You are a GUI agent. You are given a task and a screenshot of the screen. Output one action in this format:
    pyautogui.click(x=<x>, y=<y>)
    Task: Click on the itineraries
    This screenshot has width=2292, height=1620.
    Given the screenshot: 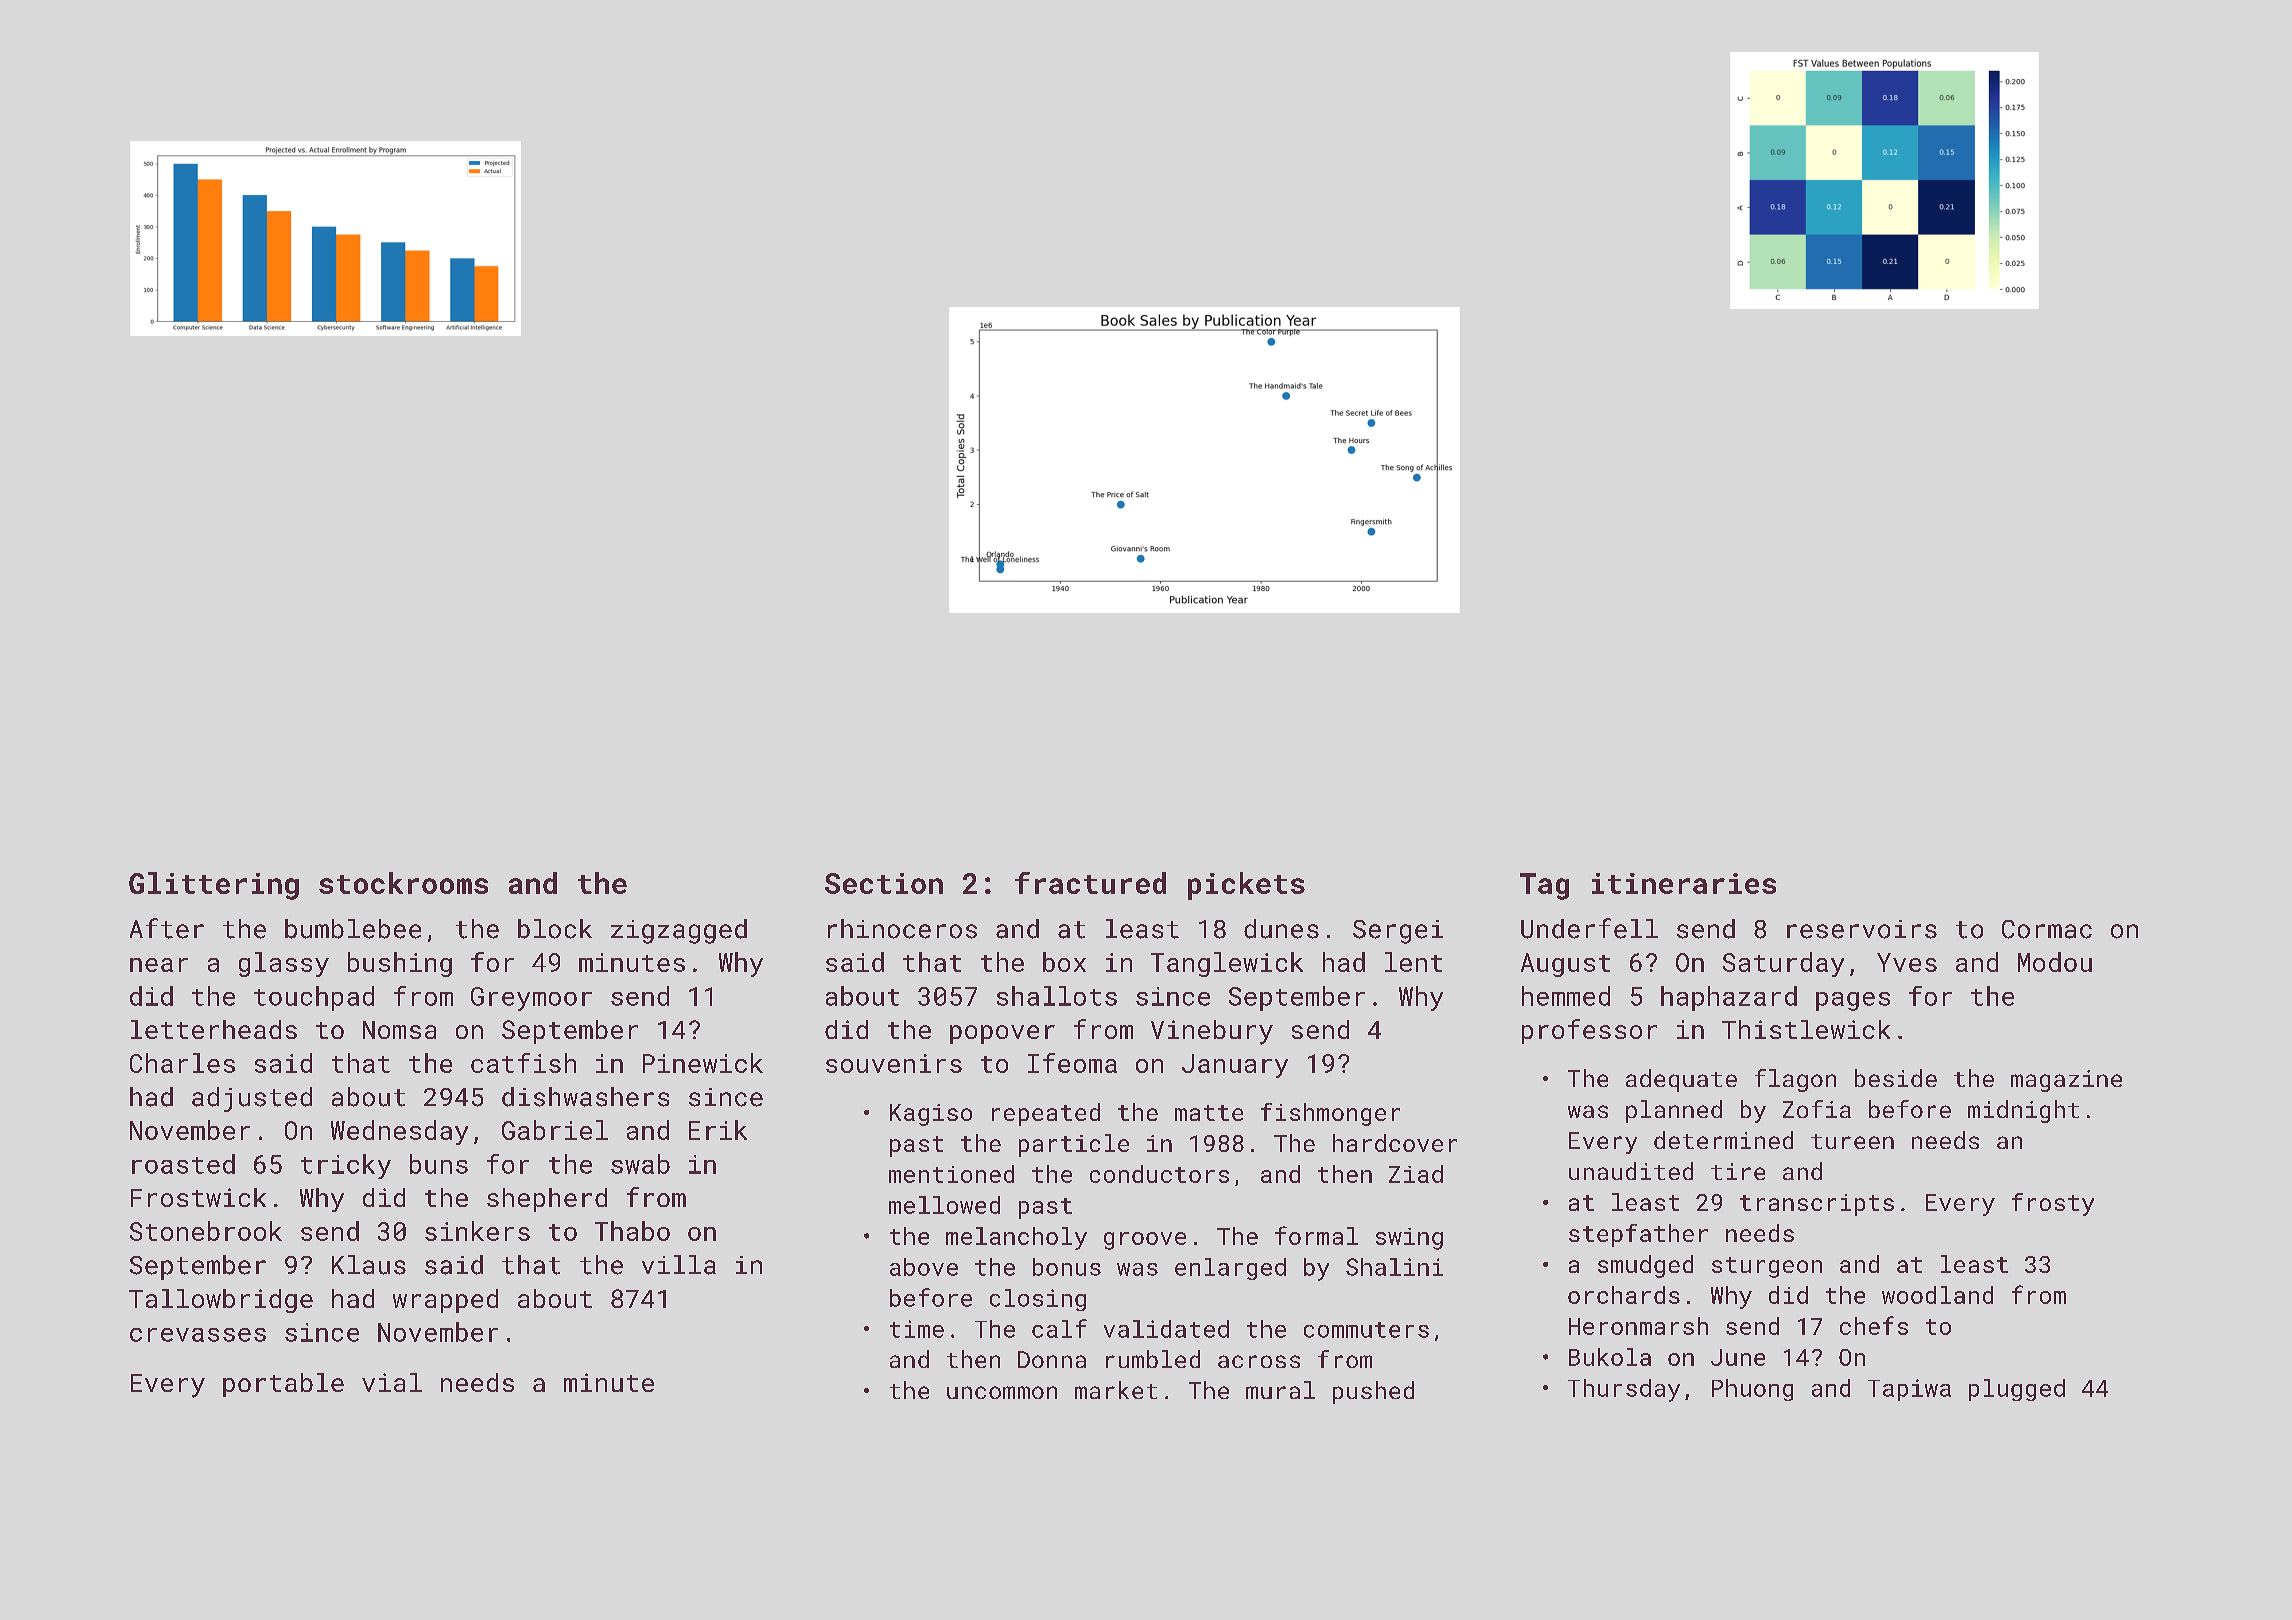 What is the action you would take?
    pyautogui.click(x=1684, y=883)
